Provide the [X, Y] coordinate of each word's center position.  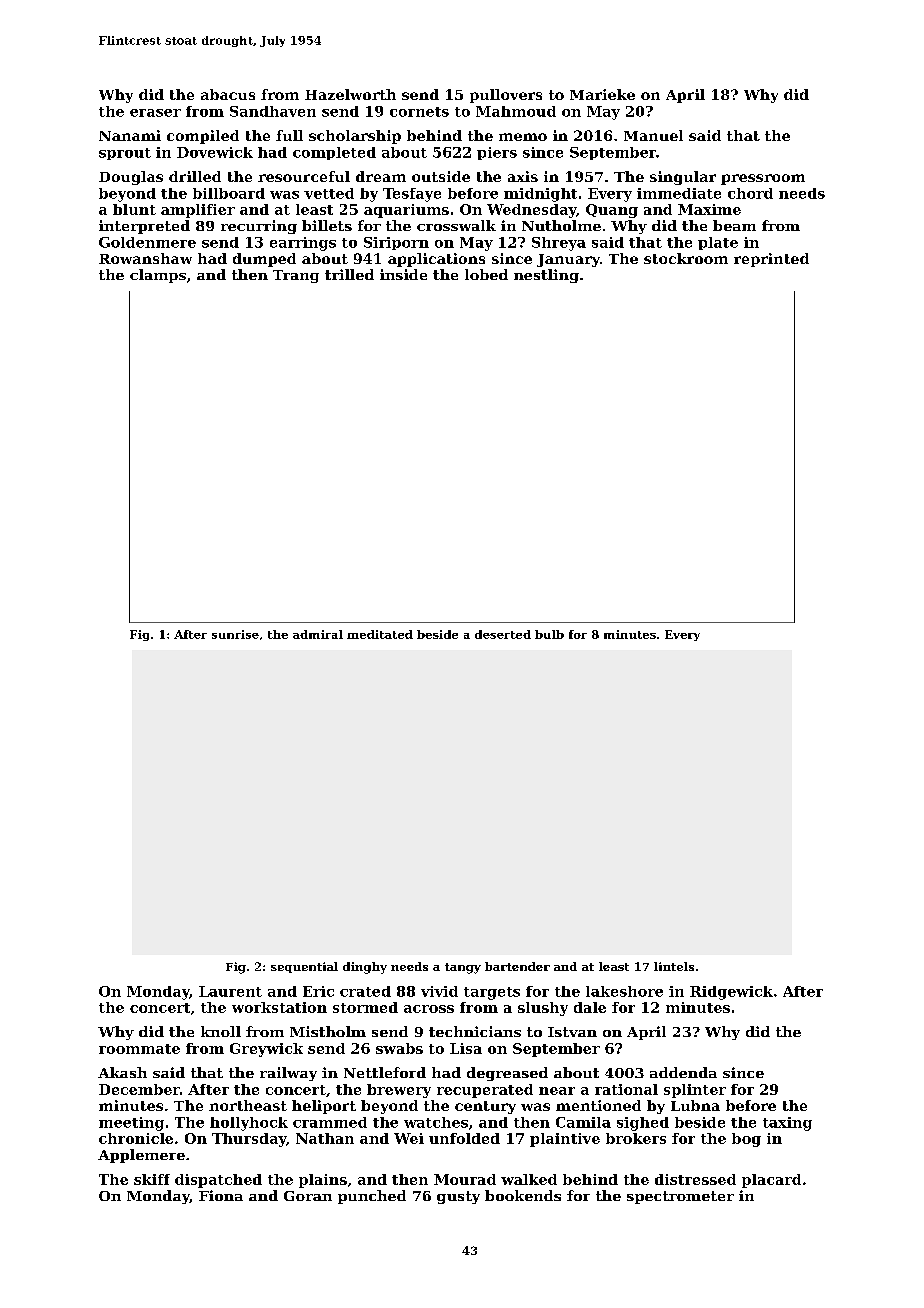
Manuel [653, 135]
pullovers [506, 96]
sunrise [235, 634]
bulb [549, 634]
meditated [380, 634]
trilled [349, 274]
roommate [139, 1049]
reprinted [771, 260]
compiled [203, 137]
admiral [318, 634]
